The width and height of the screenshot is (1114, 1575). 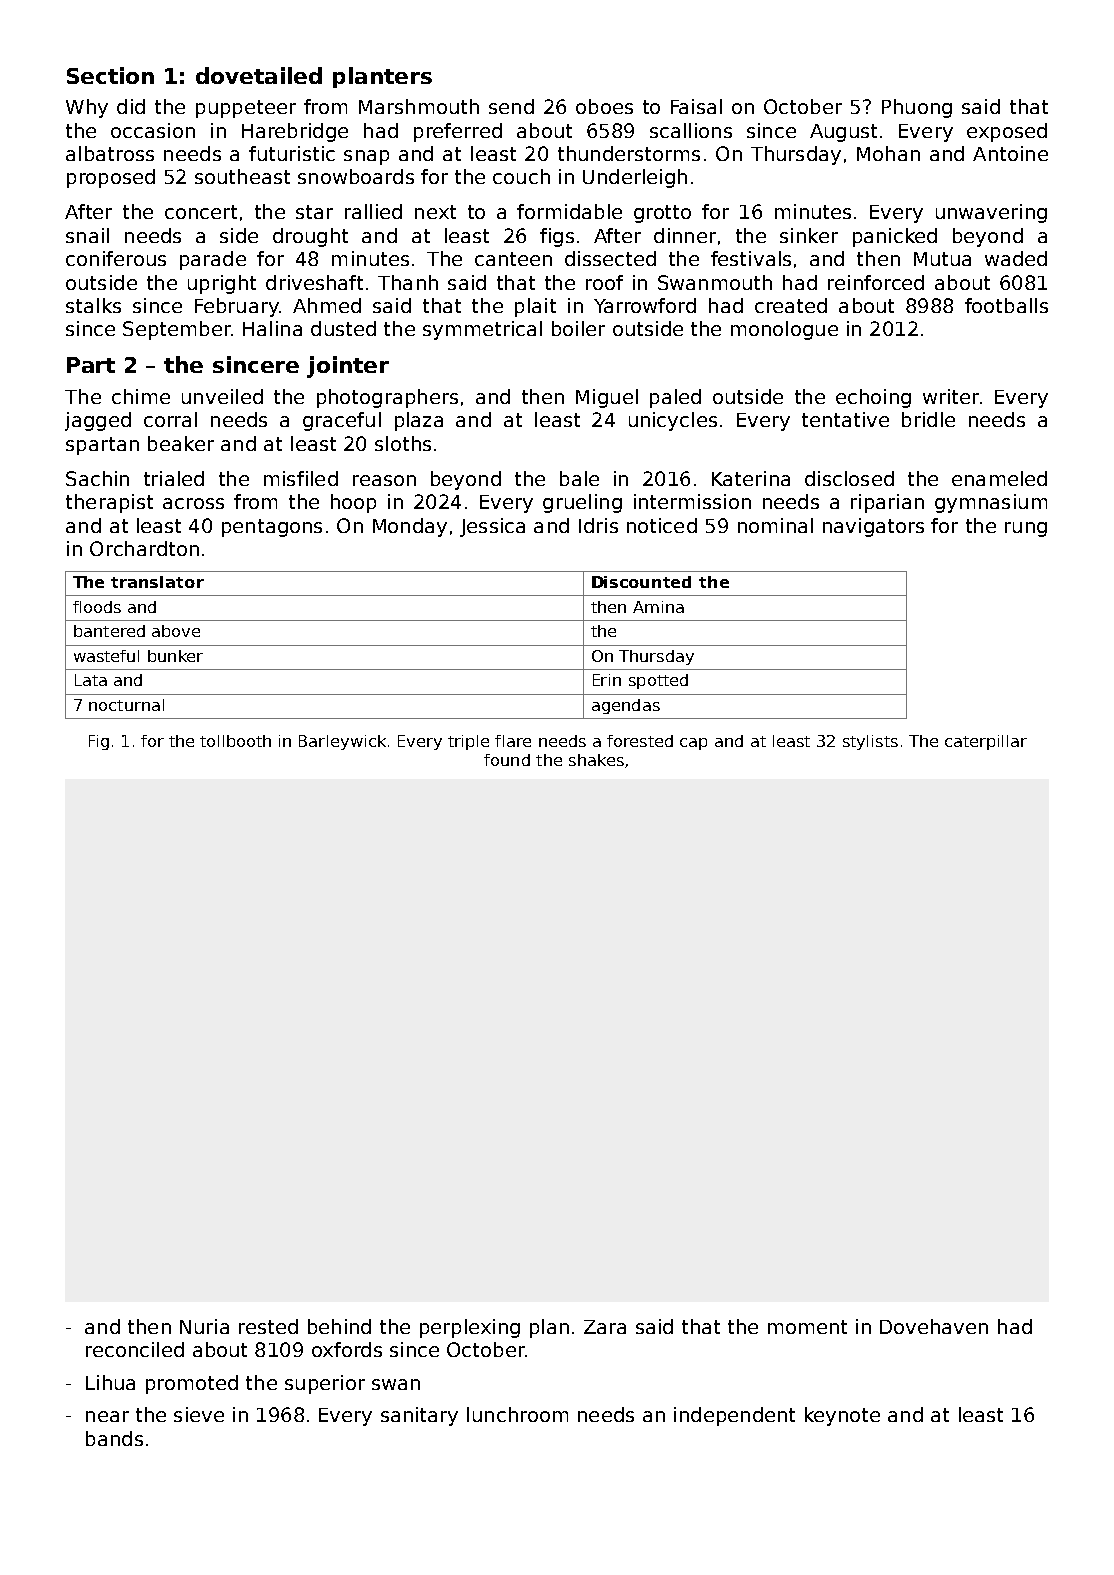 What do you see at coordinates (204, 1326) in the screenshot?
I see `Nuria` at bounding box center [204, 1326].
